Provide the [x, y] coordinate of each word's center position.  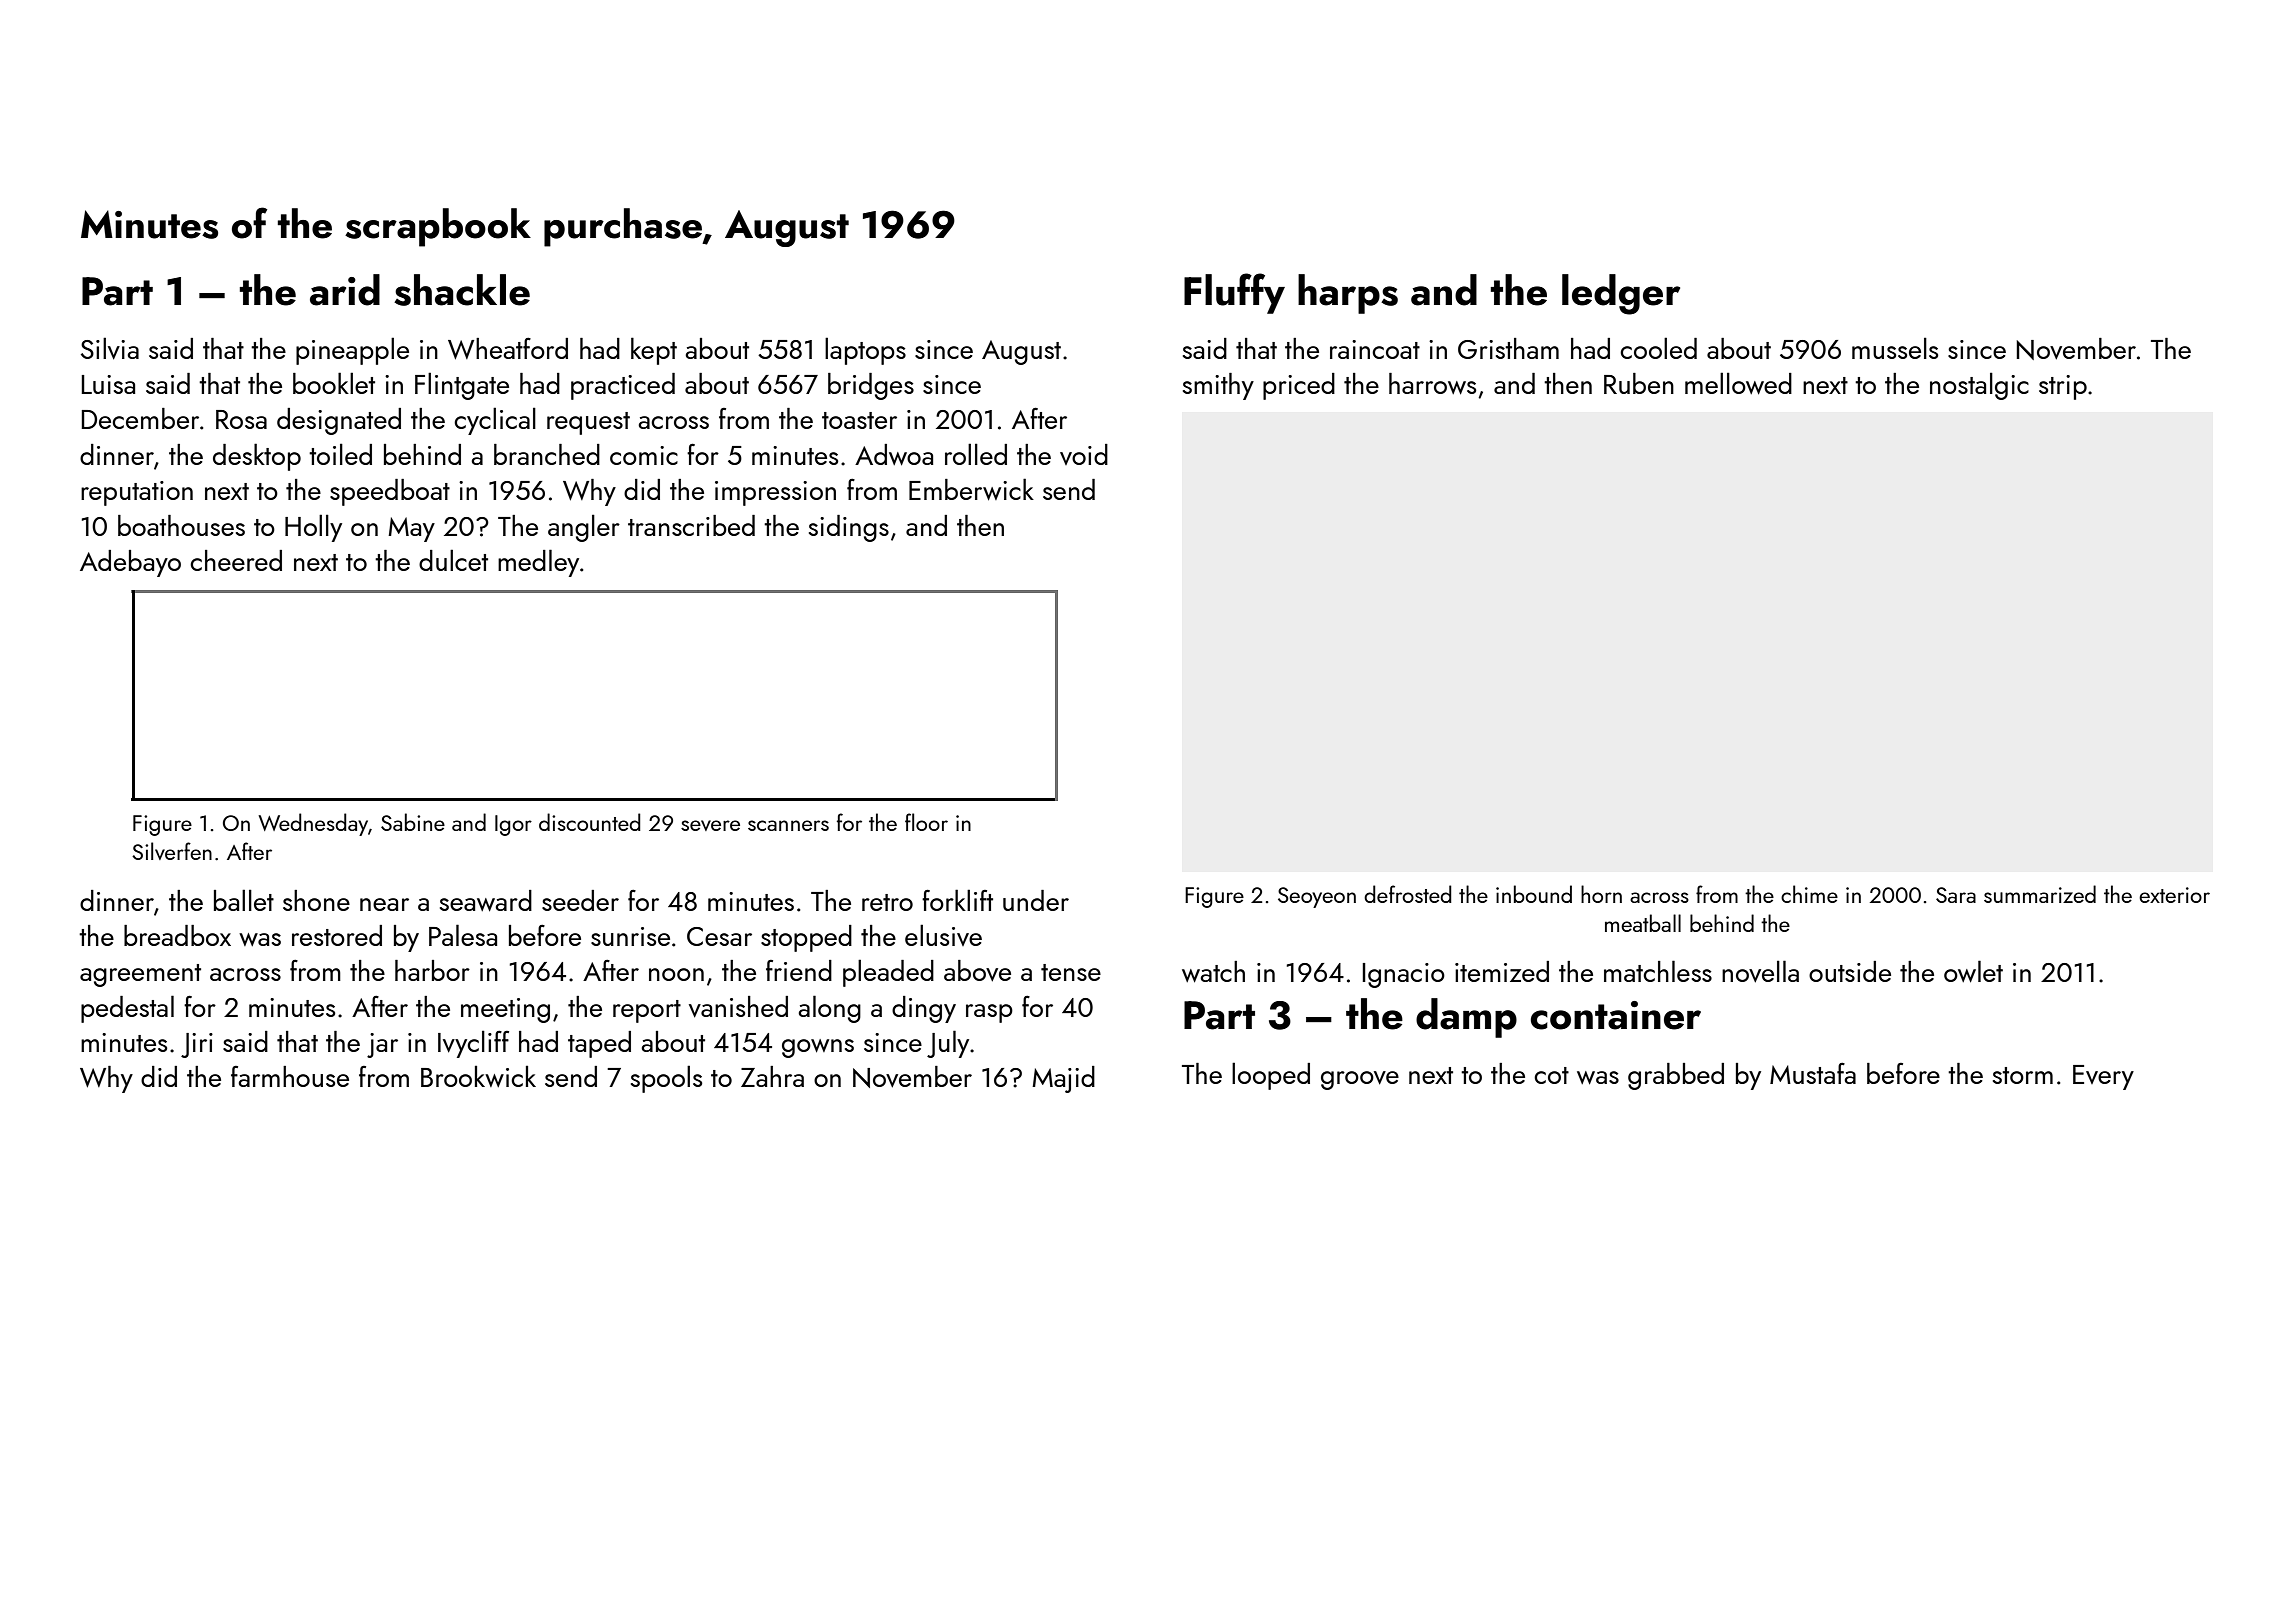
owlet [1973, 971]
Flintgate [462, 386]
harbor [432, 970]
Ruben [1639, 383]
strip [2063, 387]
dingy [924, 1009]
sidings [849, 528]
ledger [1621, 294]
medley [538, 563]
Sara [1956, 895]
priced [1299, 386]
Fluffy [1234, 293]
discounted [590, 822]
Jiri [197, 1045]
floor [926, 822]
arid [345, 290]
